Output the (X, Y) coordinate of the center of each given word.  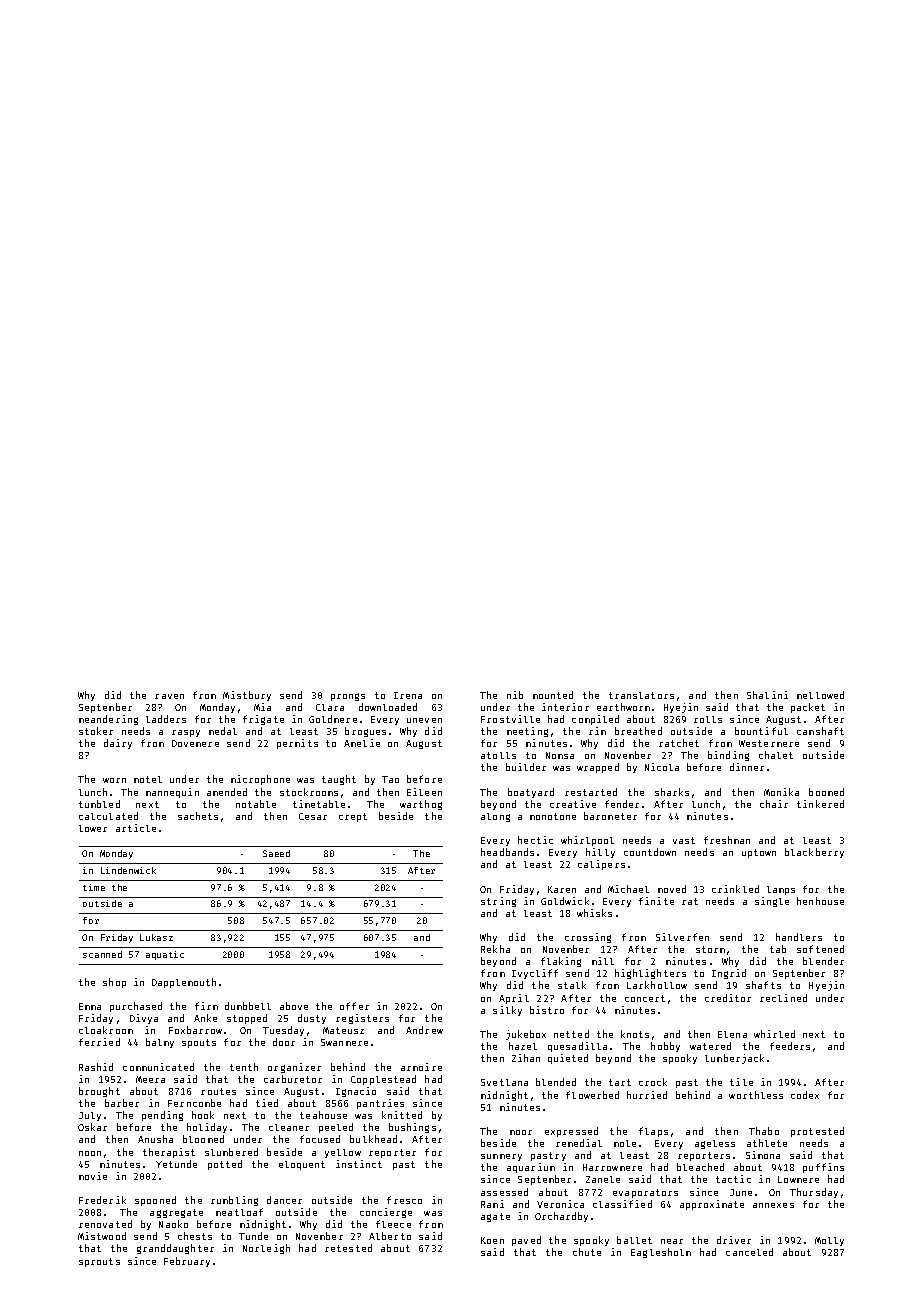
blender (823, 961)
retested (348, 1248)
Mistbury (247, 696)
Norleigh (266, 1249)
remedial (579, 1143)
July (90, 1116)
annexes (773, 1205)
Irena (408, 695)
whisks (594, 913)
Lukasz (156, 937)
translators (641, 695)
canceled (749, 1252)
